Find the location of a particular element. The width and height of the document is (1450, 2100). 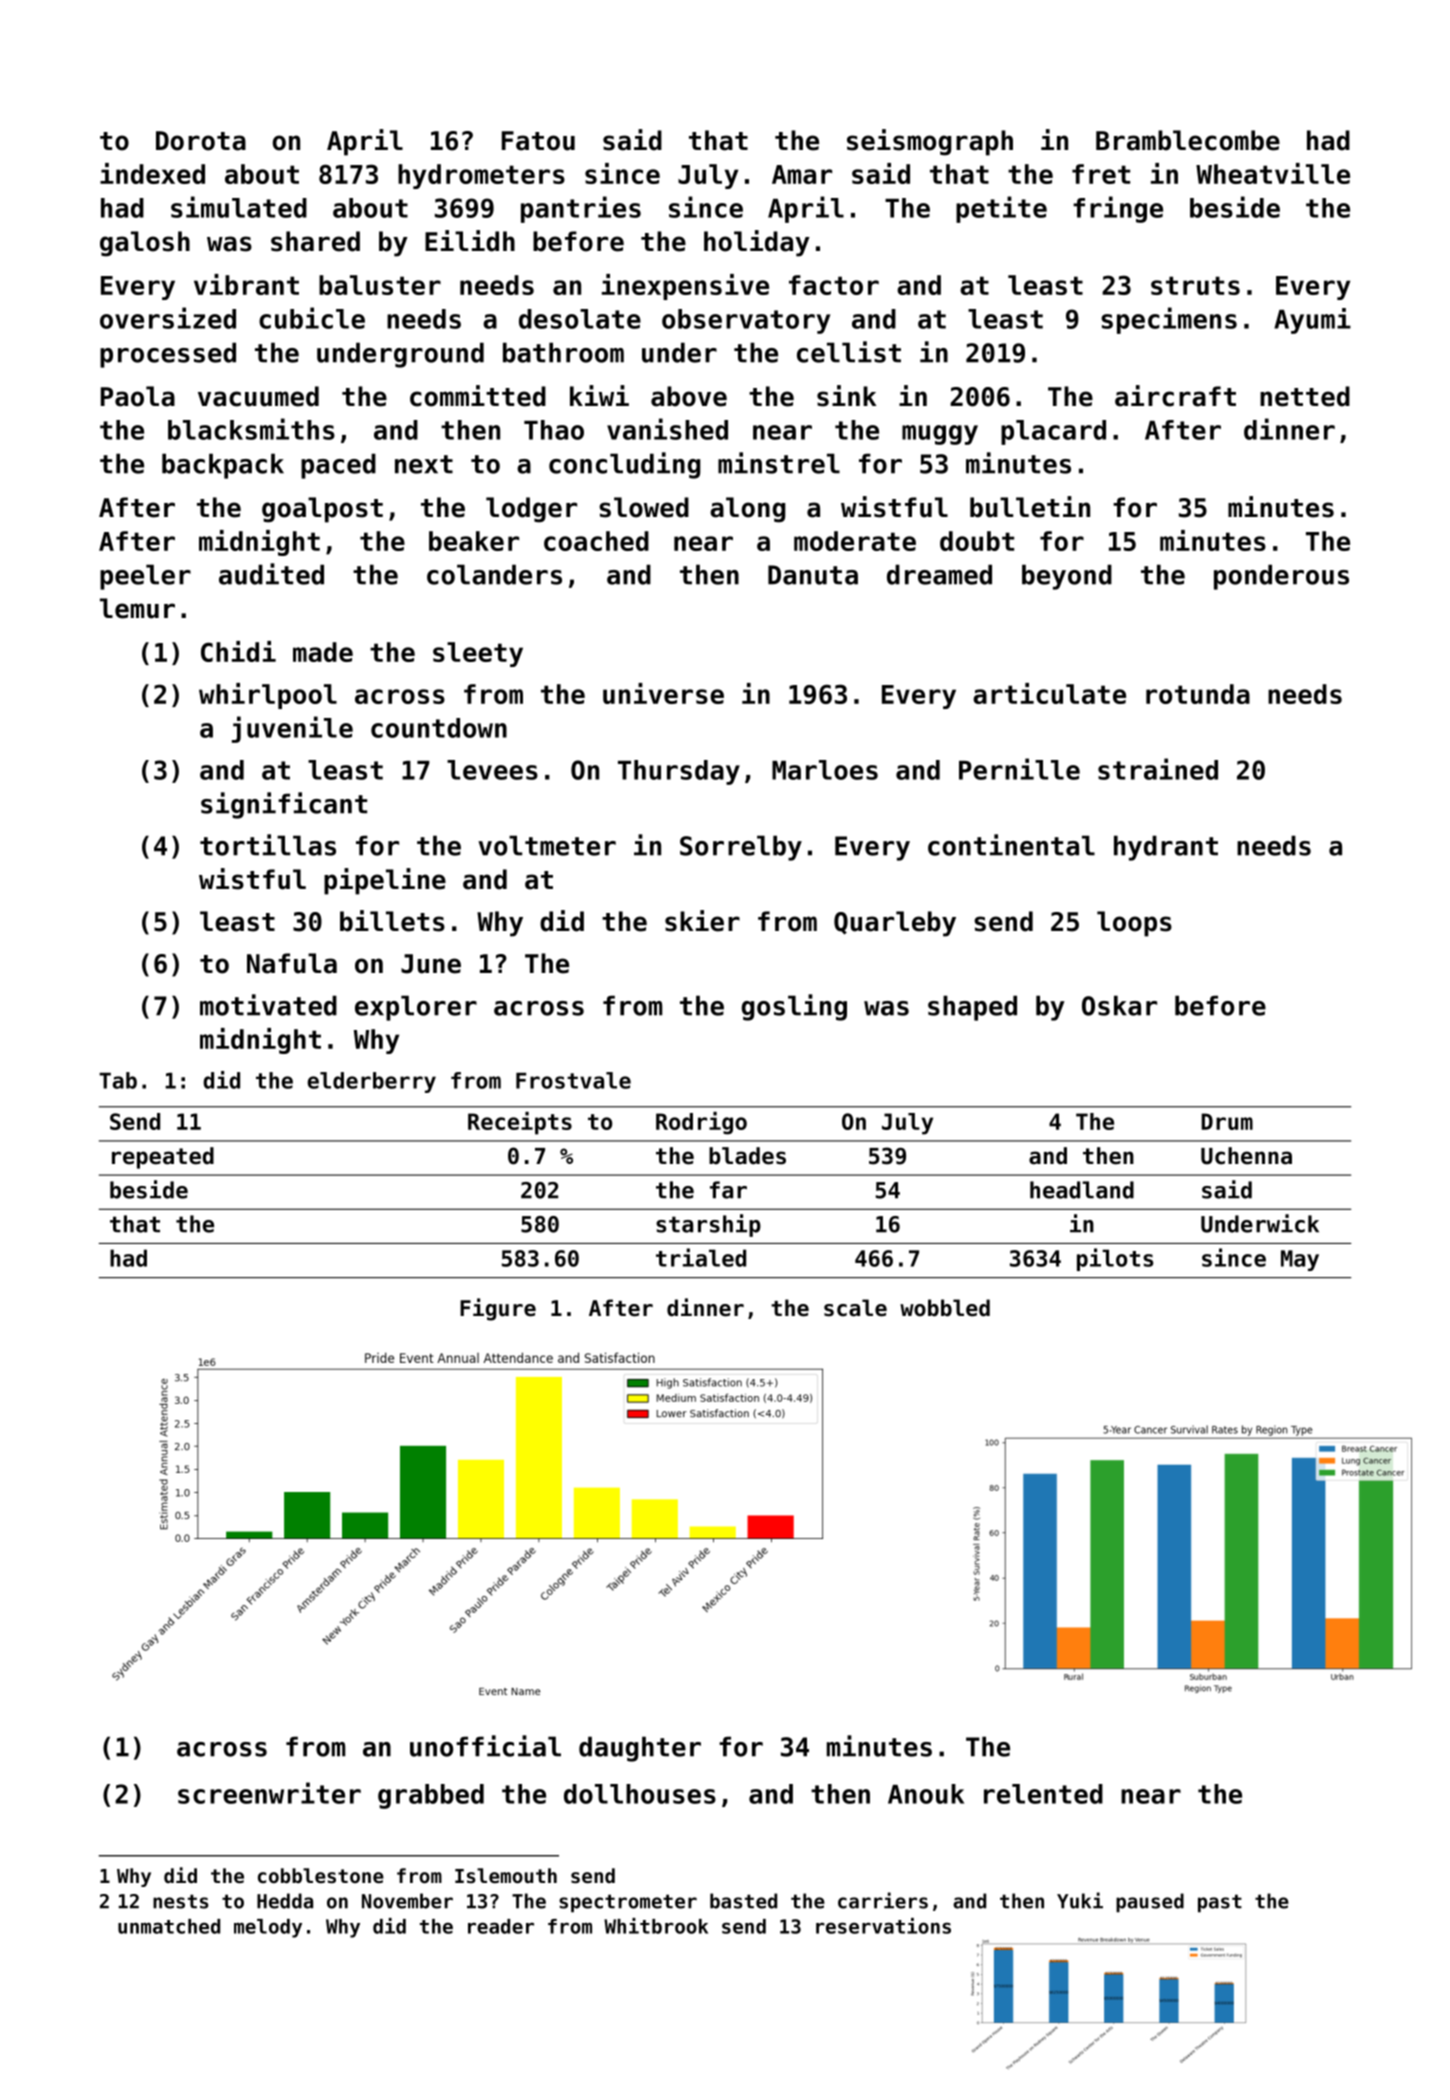

spectrometer is located at coordinates (628, 1903).
